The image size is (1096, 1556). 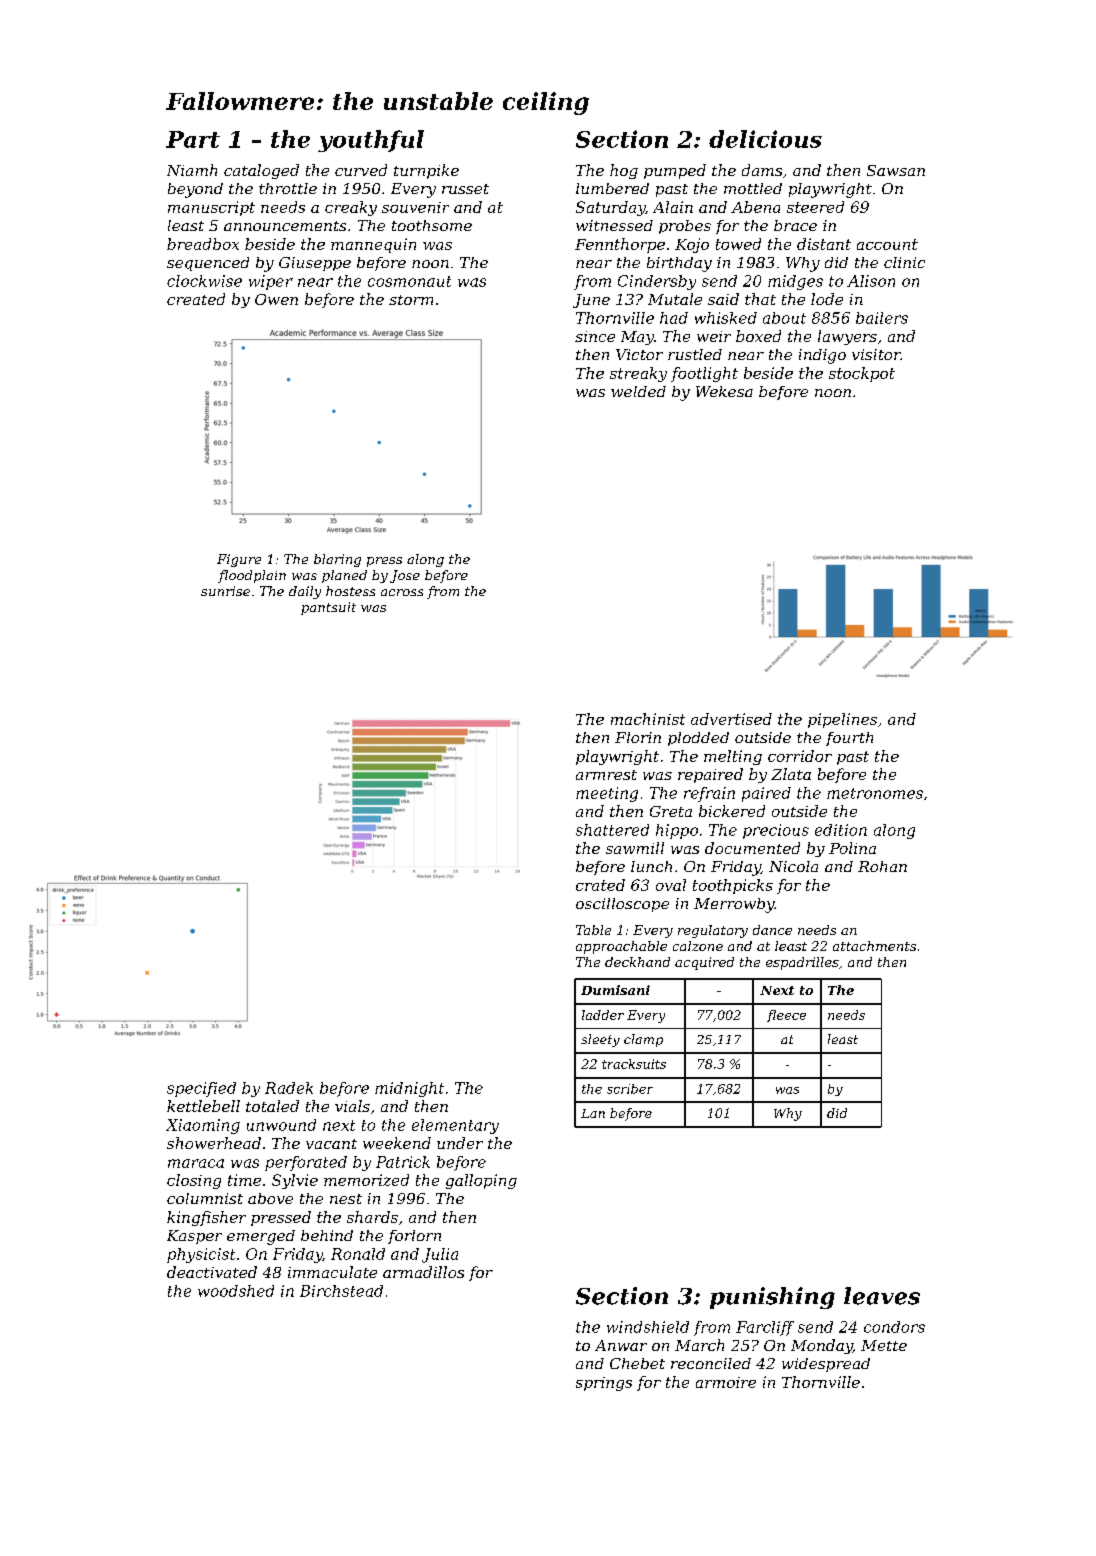 What do you see at coordinates (201, 1089) in the document?
I see `specified` at bounding box center [201, 1089].
